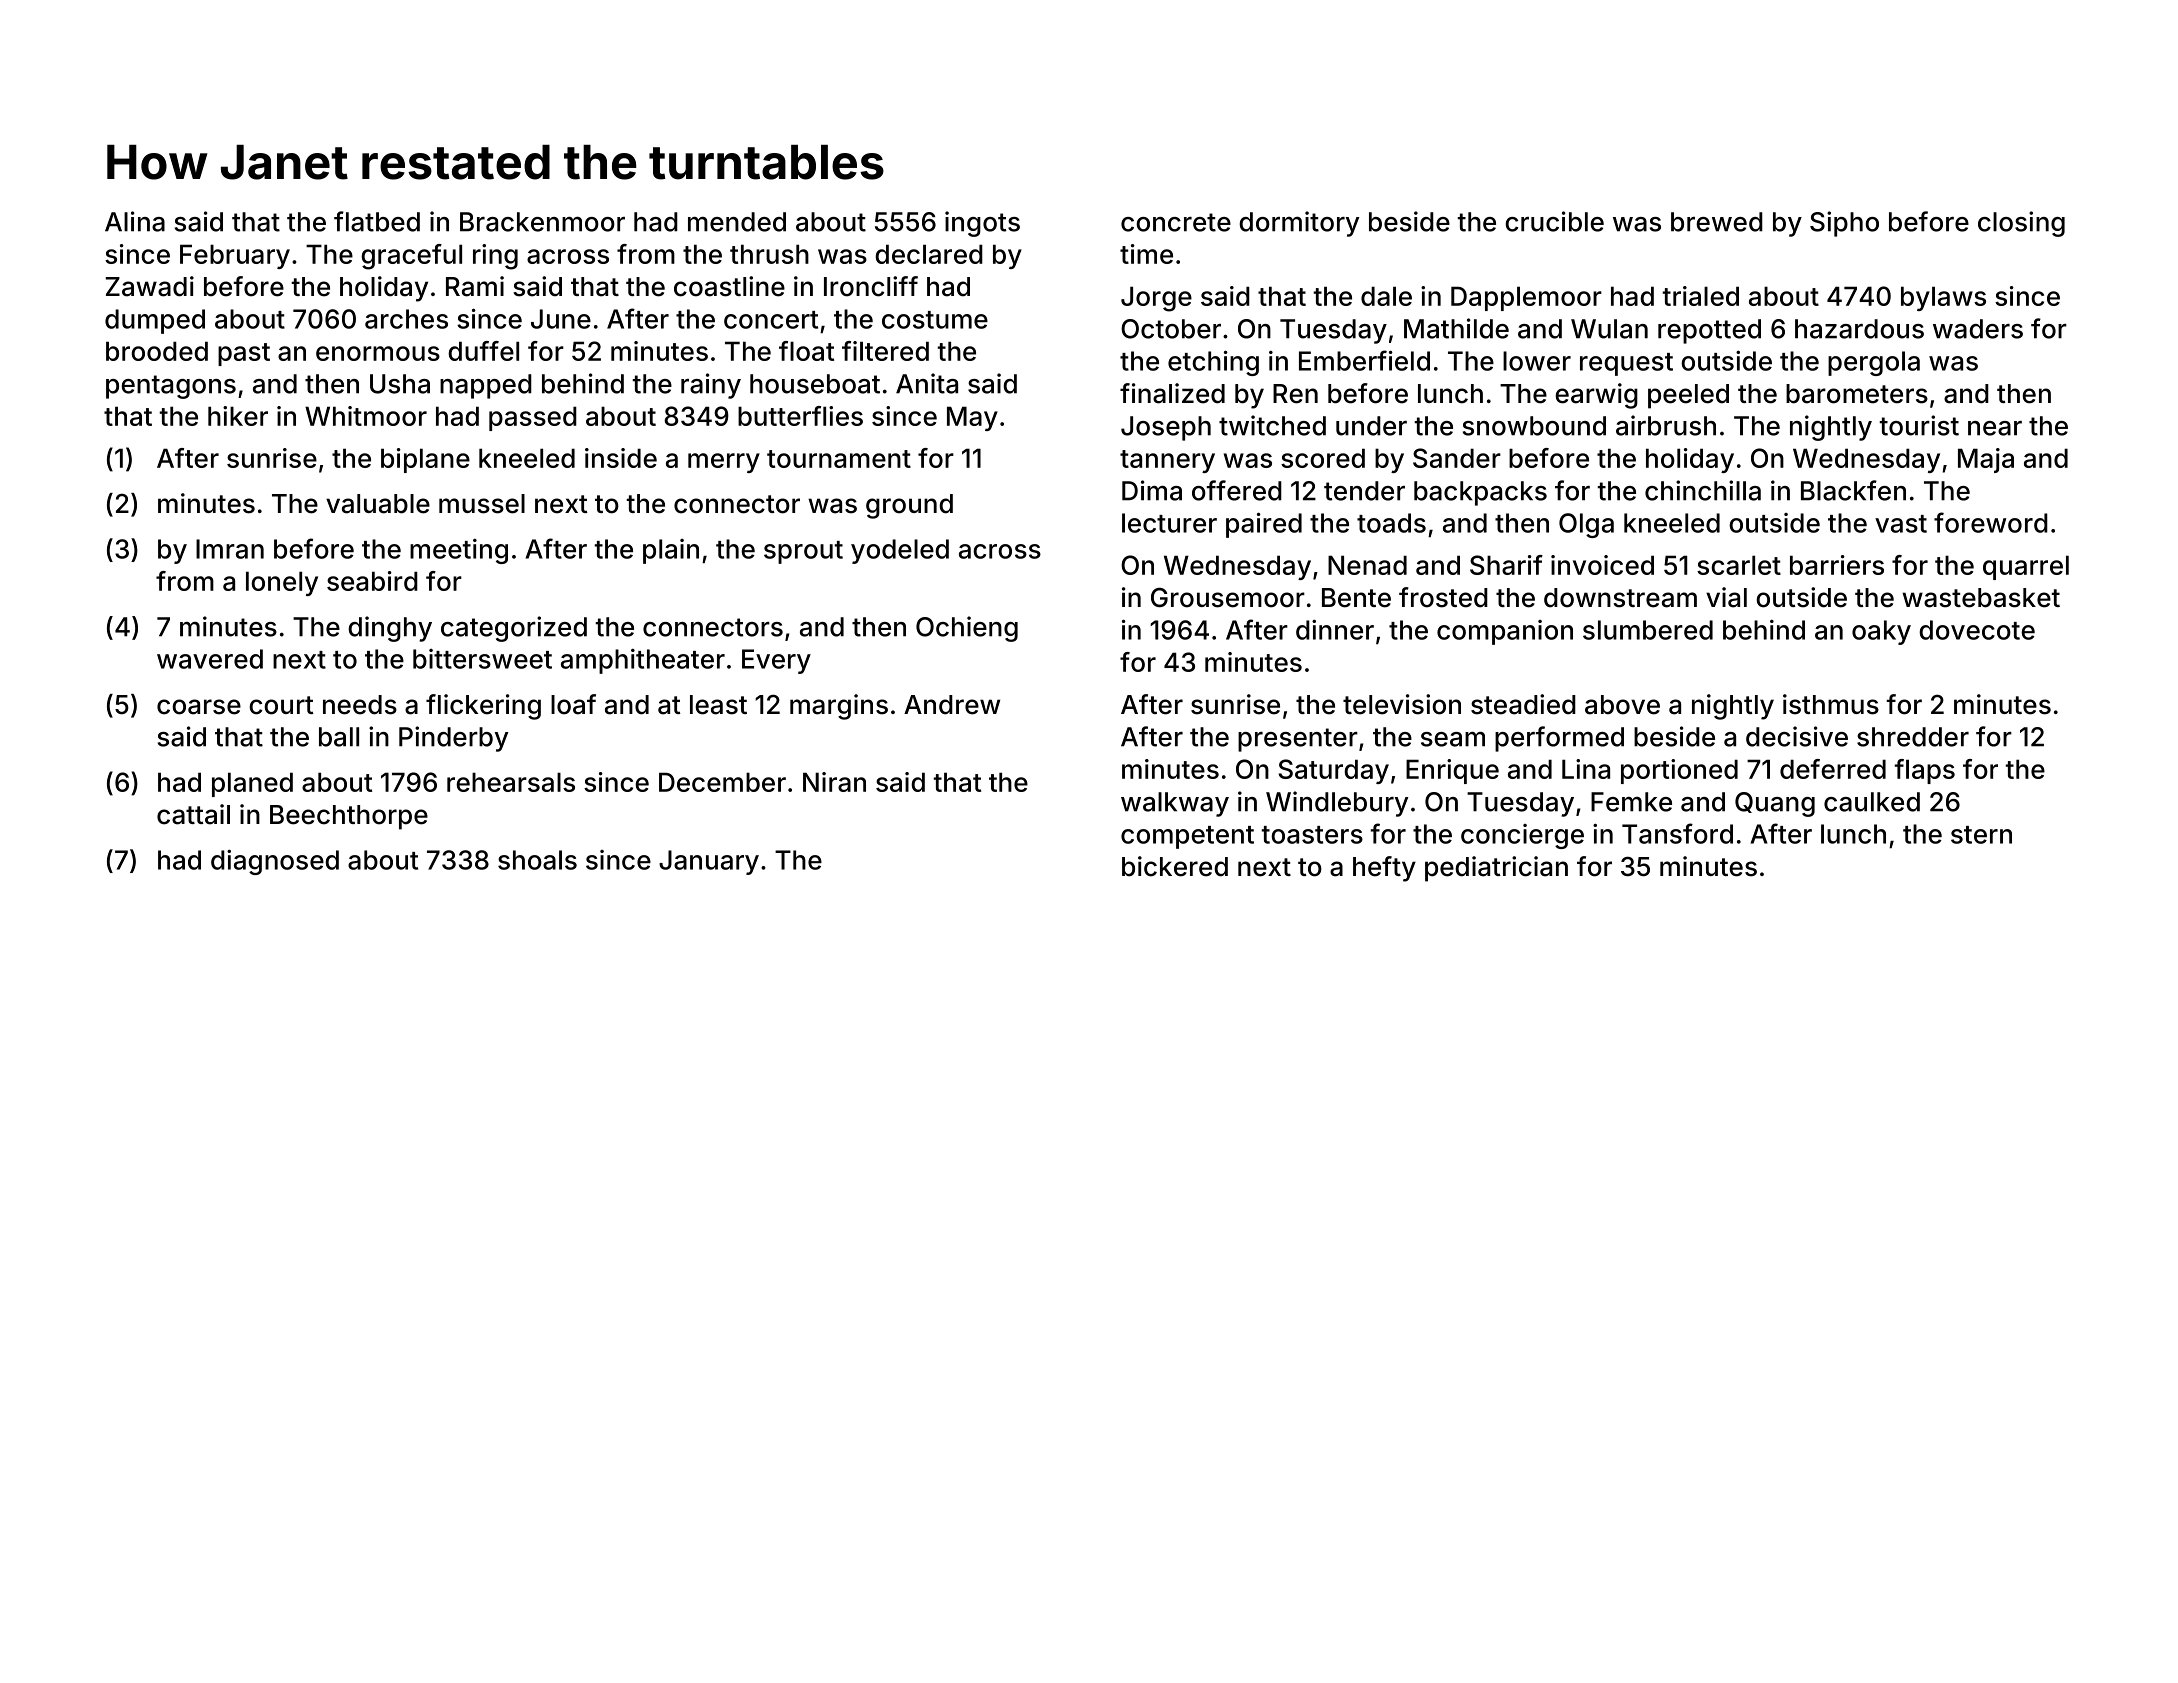  What do you see at coordinates (542, 222) in the screenshot?
I see `Brackenmoor` at bounding box center [542, 222].
